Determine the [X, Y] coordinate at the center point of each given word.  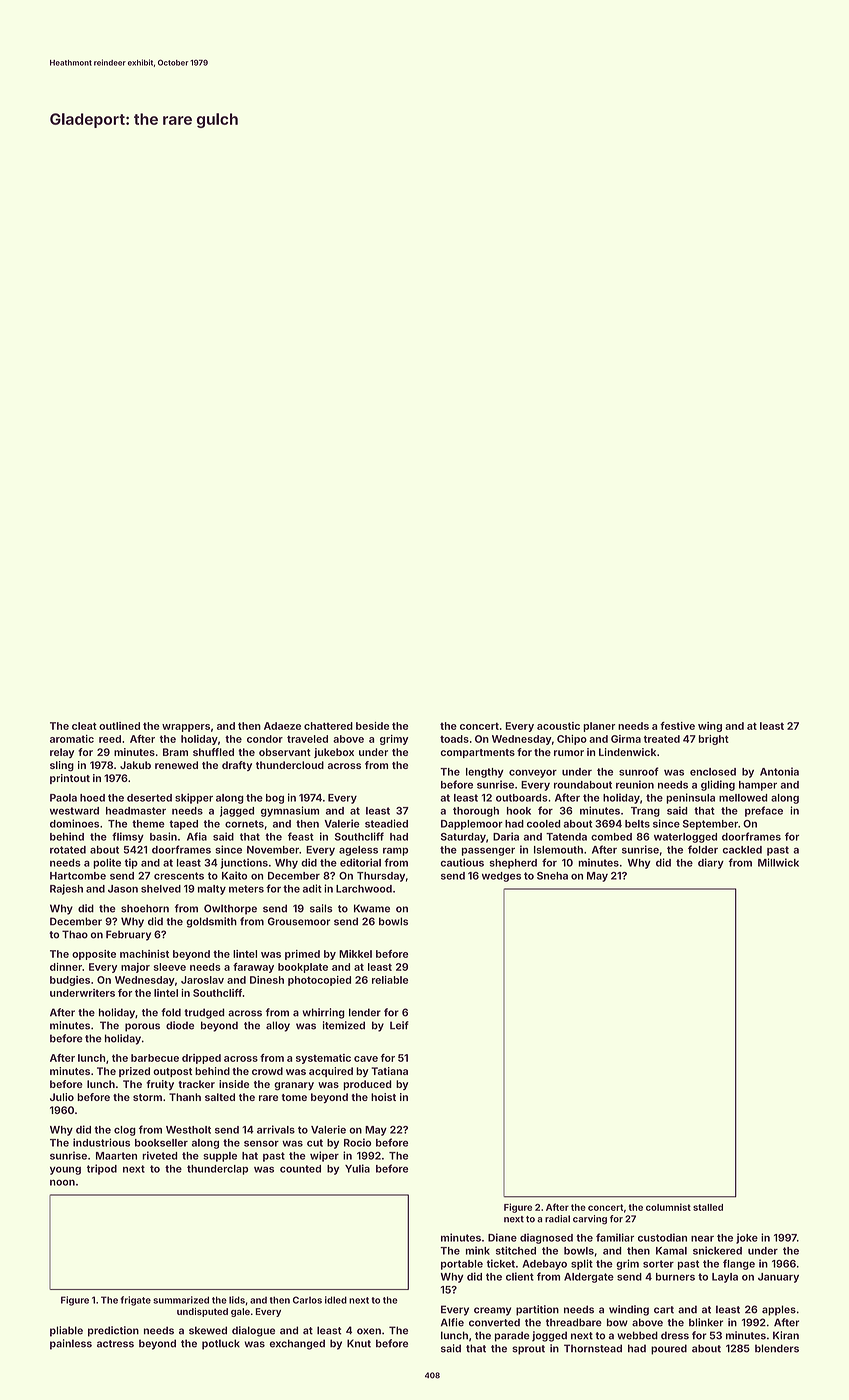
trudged [204, 1013]
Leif [399, 1025]
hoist [383, 1097]
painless [71, 1344]
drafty [237, 766]
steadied [386, 823]
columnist [668, 1207]
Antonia [779, 771]
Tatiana [389, 1071]
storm [147, 1097]
